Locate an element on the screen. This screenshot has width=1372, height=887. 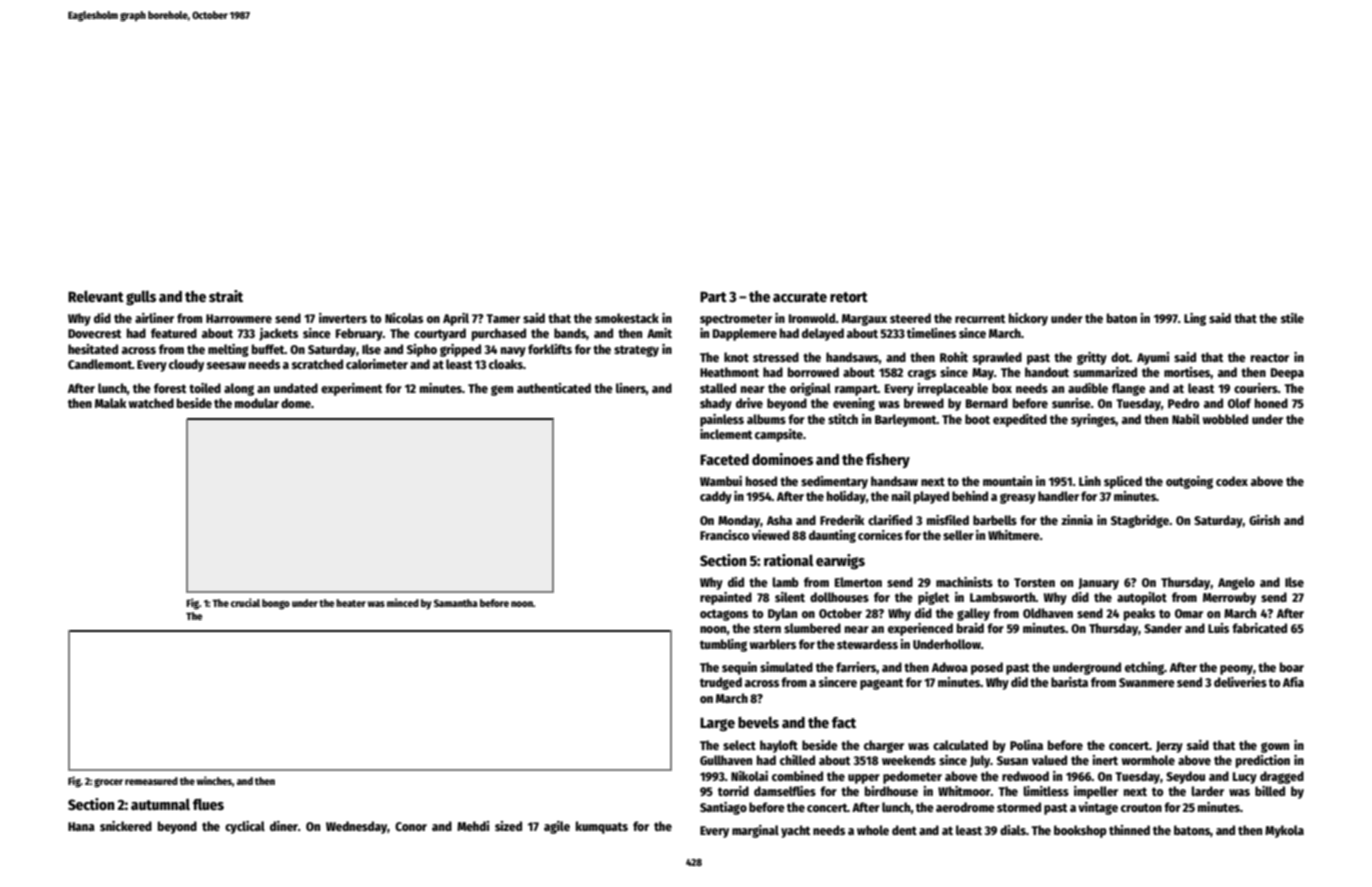
Gullhaven is located at coordinates (726, 760).
